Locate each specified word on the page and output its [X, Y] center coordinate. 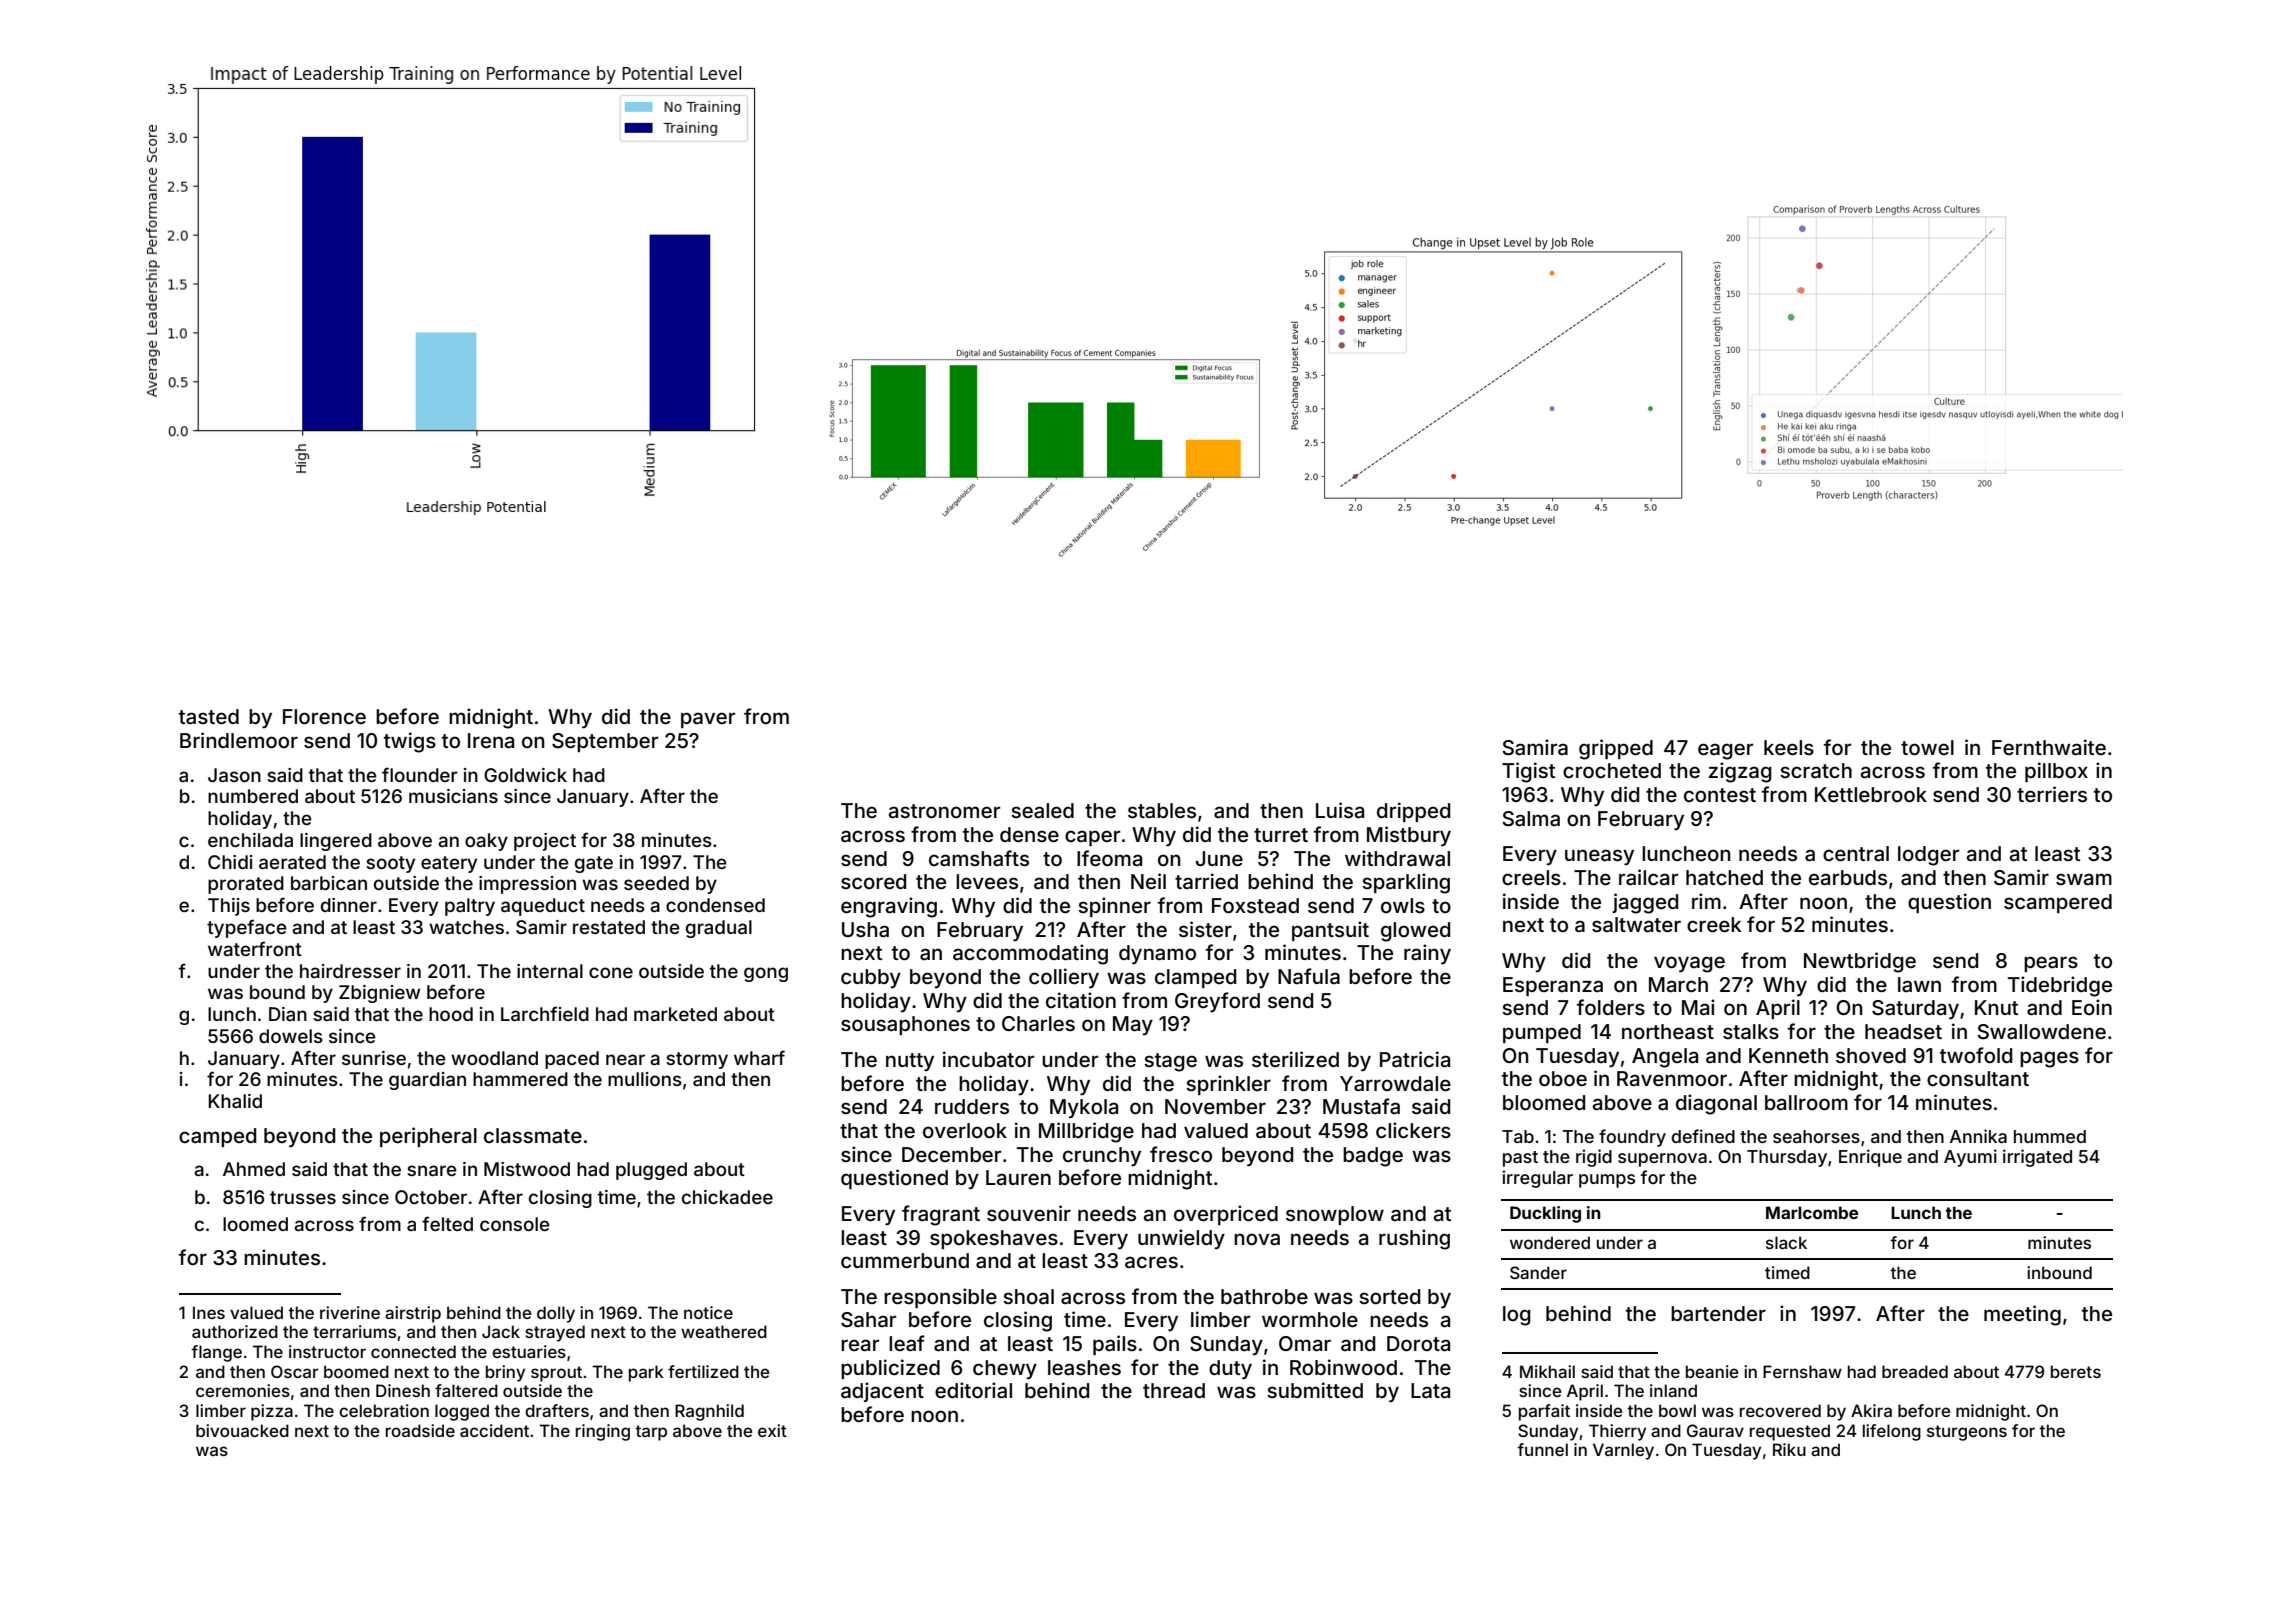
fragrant [941, 1215]
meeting [2022, 1315]
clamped [1195, 978]
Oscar [295, 1371]
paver [708, 720]
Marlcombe [1812, 1212]
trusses [303, 1197]
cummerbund [905, 1260]
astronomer [944, 811]
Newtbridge [1860, 962]
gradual [719, 929]
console [515, 1224]
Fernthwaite [2049, 747]
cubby [871, 978]
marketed [675, 1014]
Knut [1996, 1007]
